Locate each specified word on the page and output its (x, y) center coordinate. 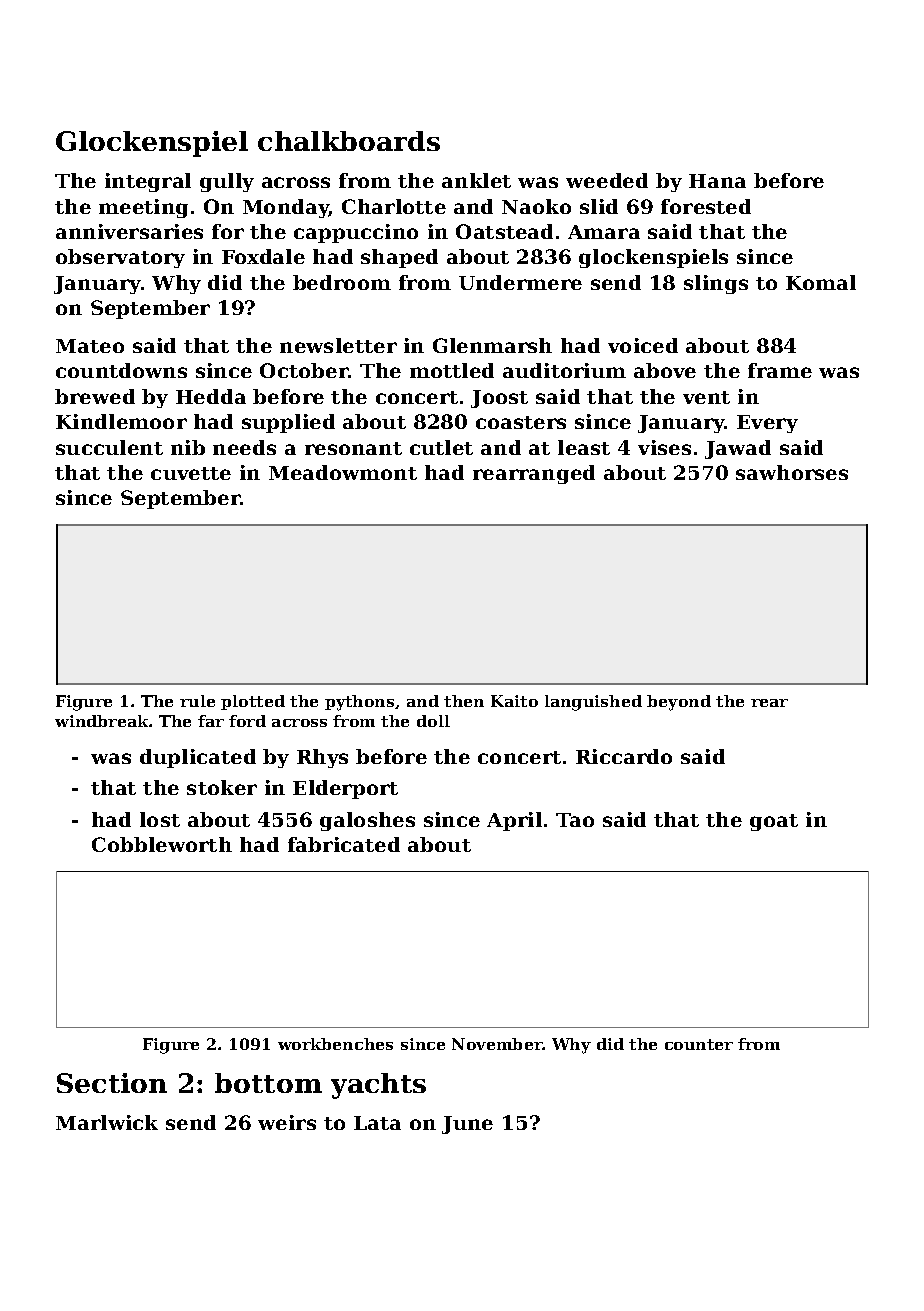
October (304, 370)
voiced (643, 345)
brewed (95, 396)
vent (706, 397)
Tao (575, 820)
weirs (287, 1122)
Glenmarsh (492, 345)
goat (774, 822)
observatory (120, 258)
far (211, 721)
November (497, 1044)
